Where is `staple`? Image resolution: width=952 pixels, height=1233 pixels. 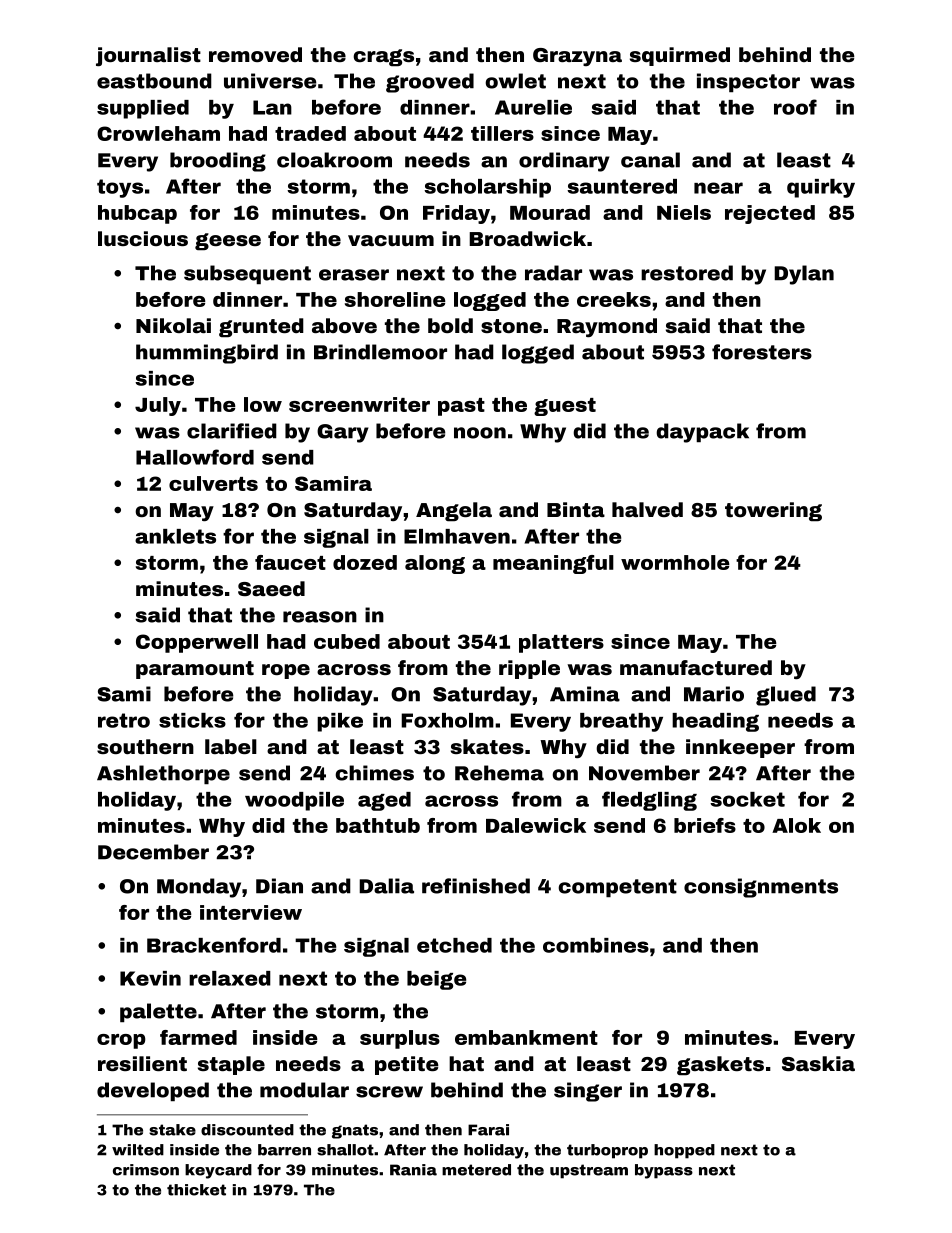
staple is located at coordinates (231, 1065).
